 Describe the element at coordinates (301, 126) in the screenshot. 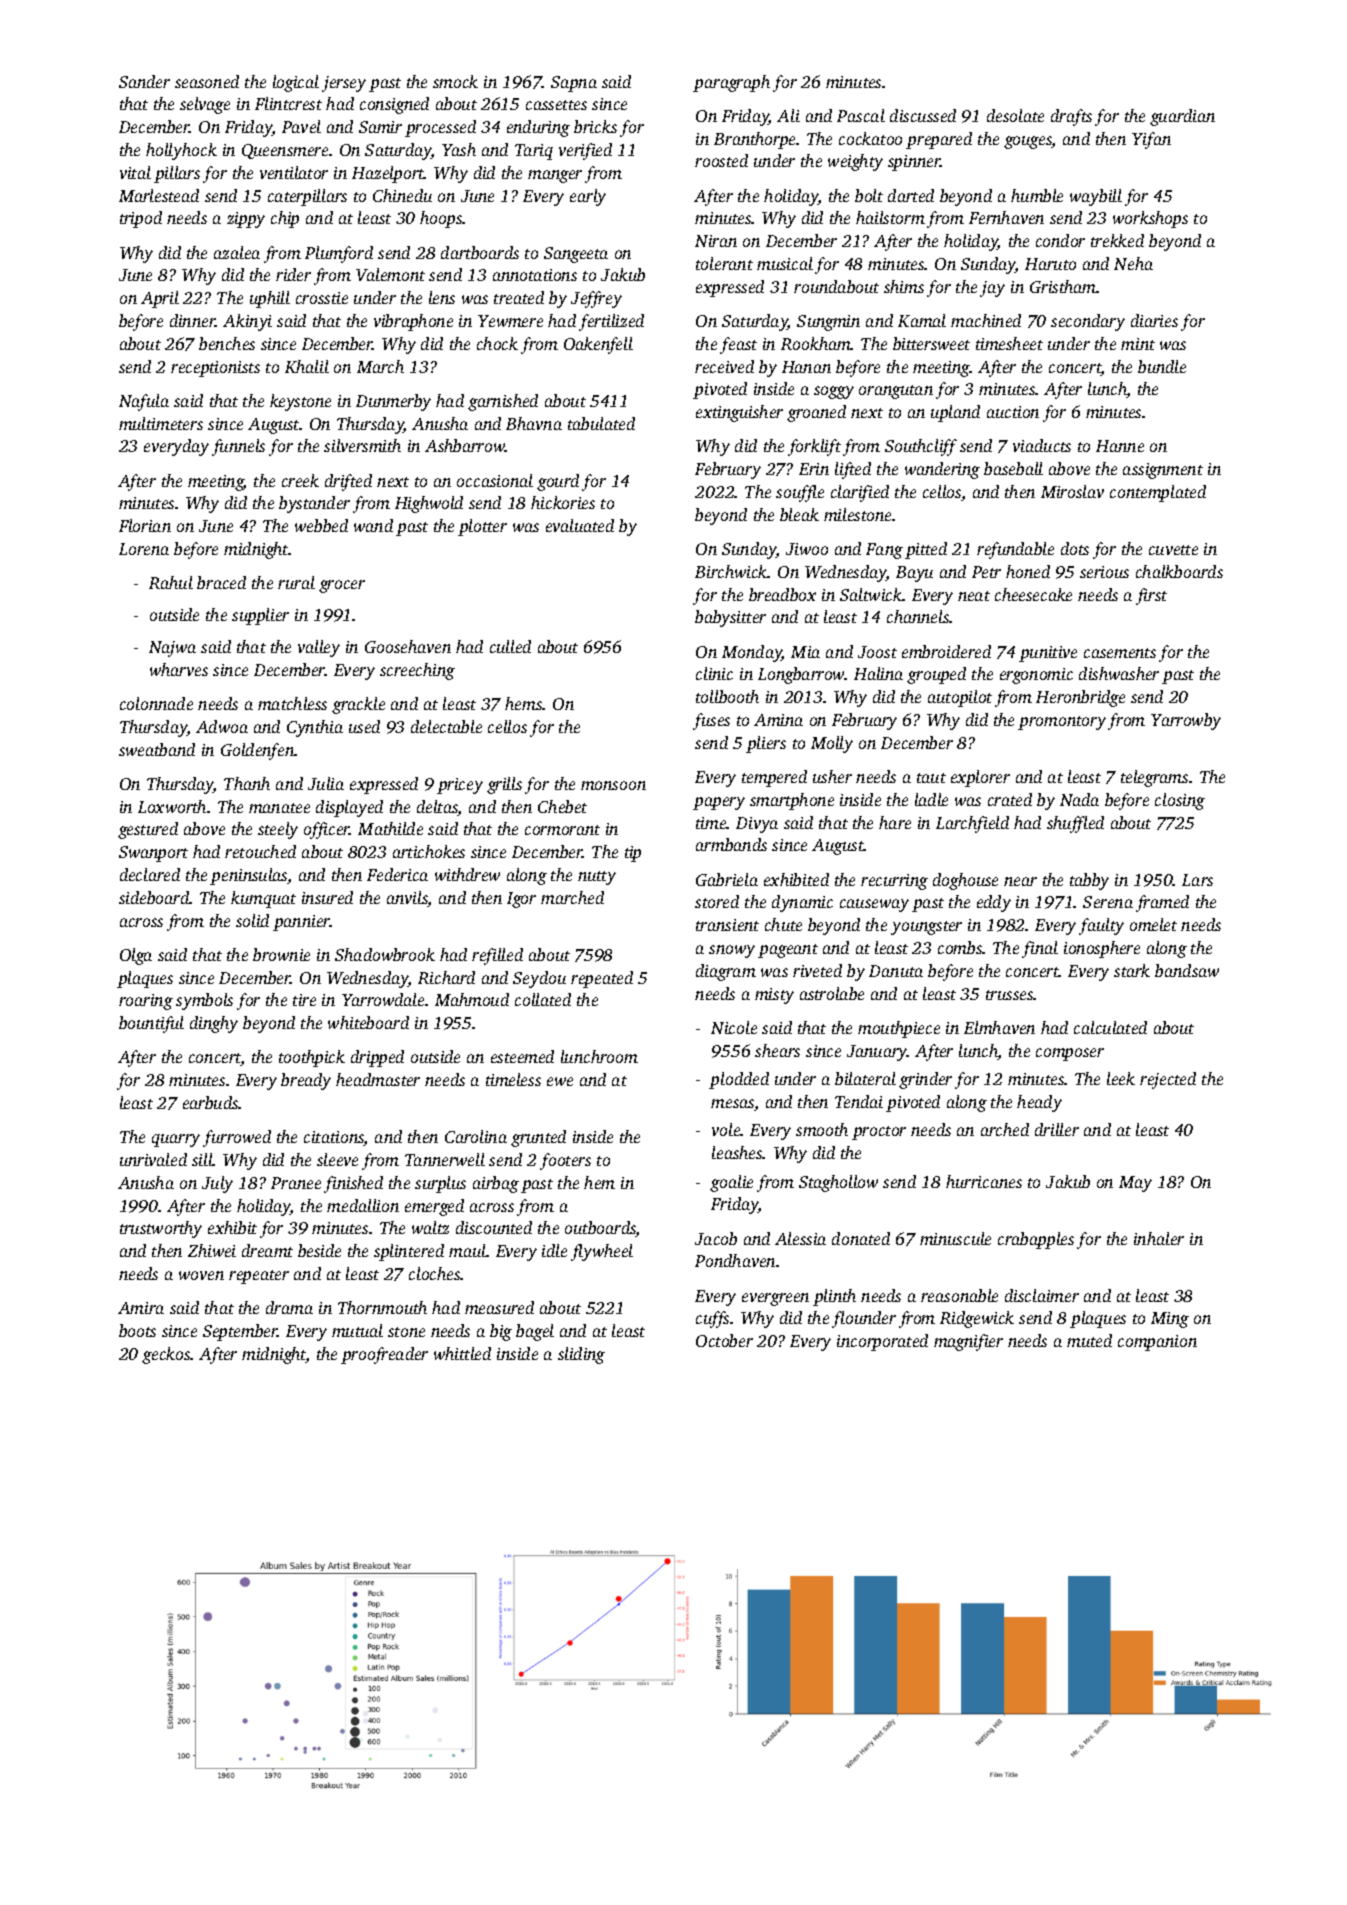

I see `Pavel` at that location.
